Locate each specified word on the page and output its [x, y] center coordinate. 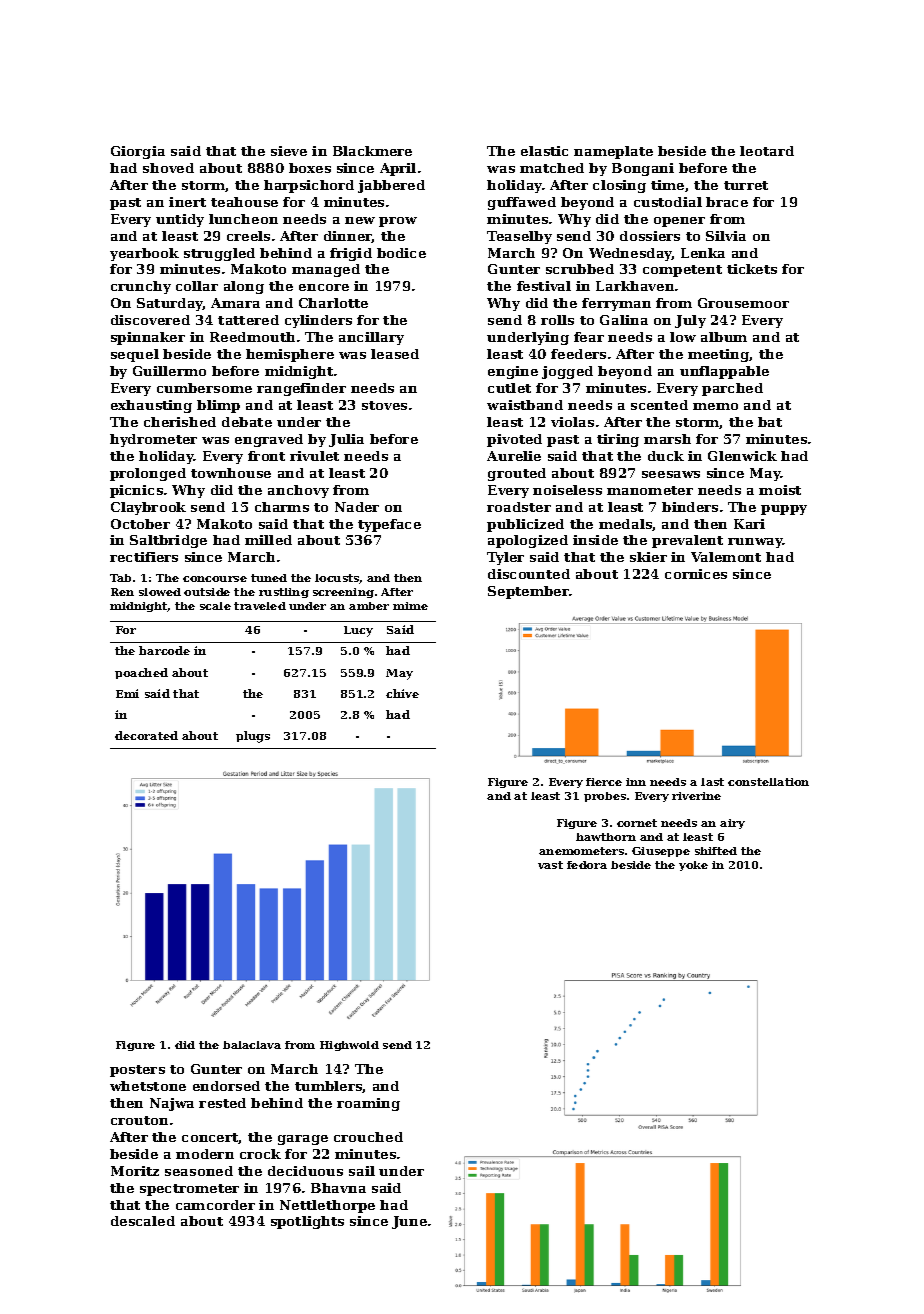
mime [410, 606]
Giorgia [138, 152]
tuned [269, 578]
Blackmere [372, 151]
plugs [253, 737]
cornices [696, 574]
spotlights [307, 1222]
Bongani [643, 169]
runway [755, 543]
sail [362, 1171]
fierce [604, 782]
